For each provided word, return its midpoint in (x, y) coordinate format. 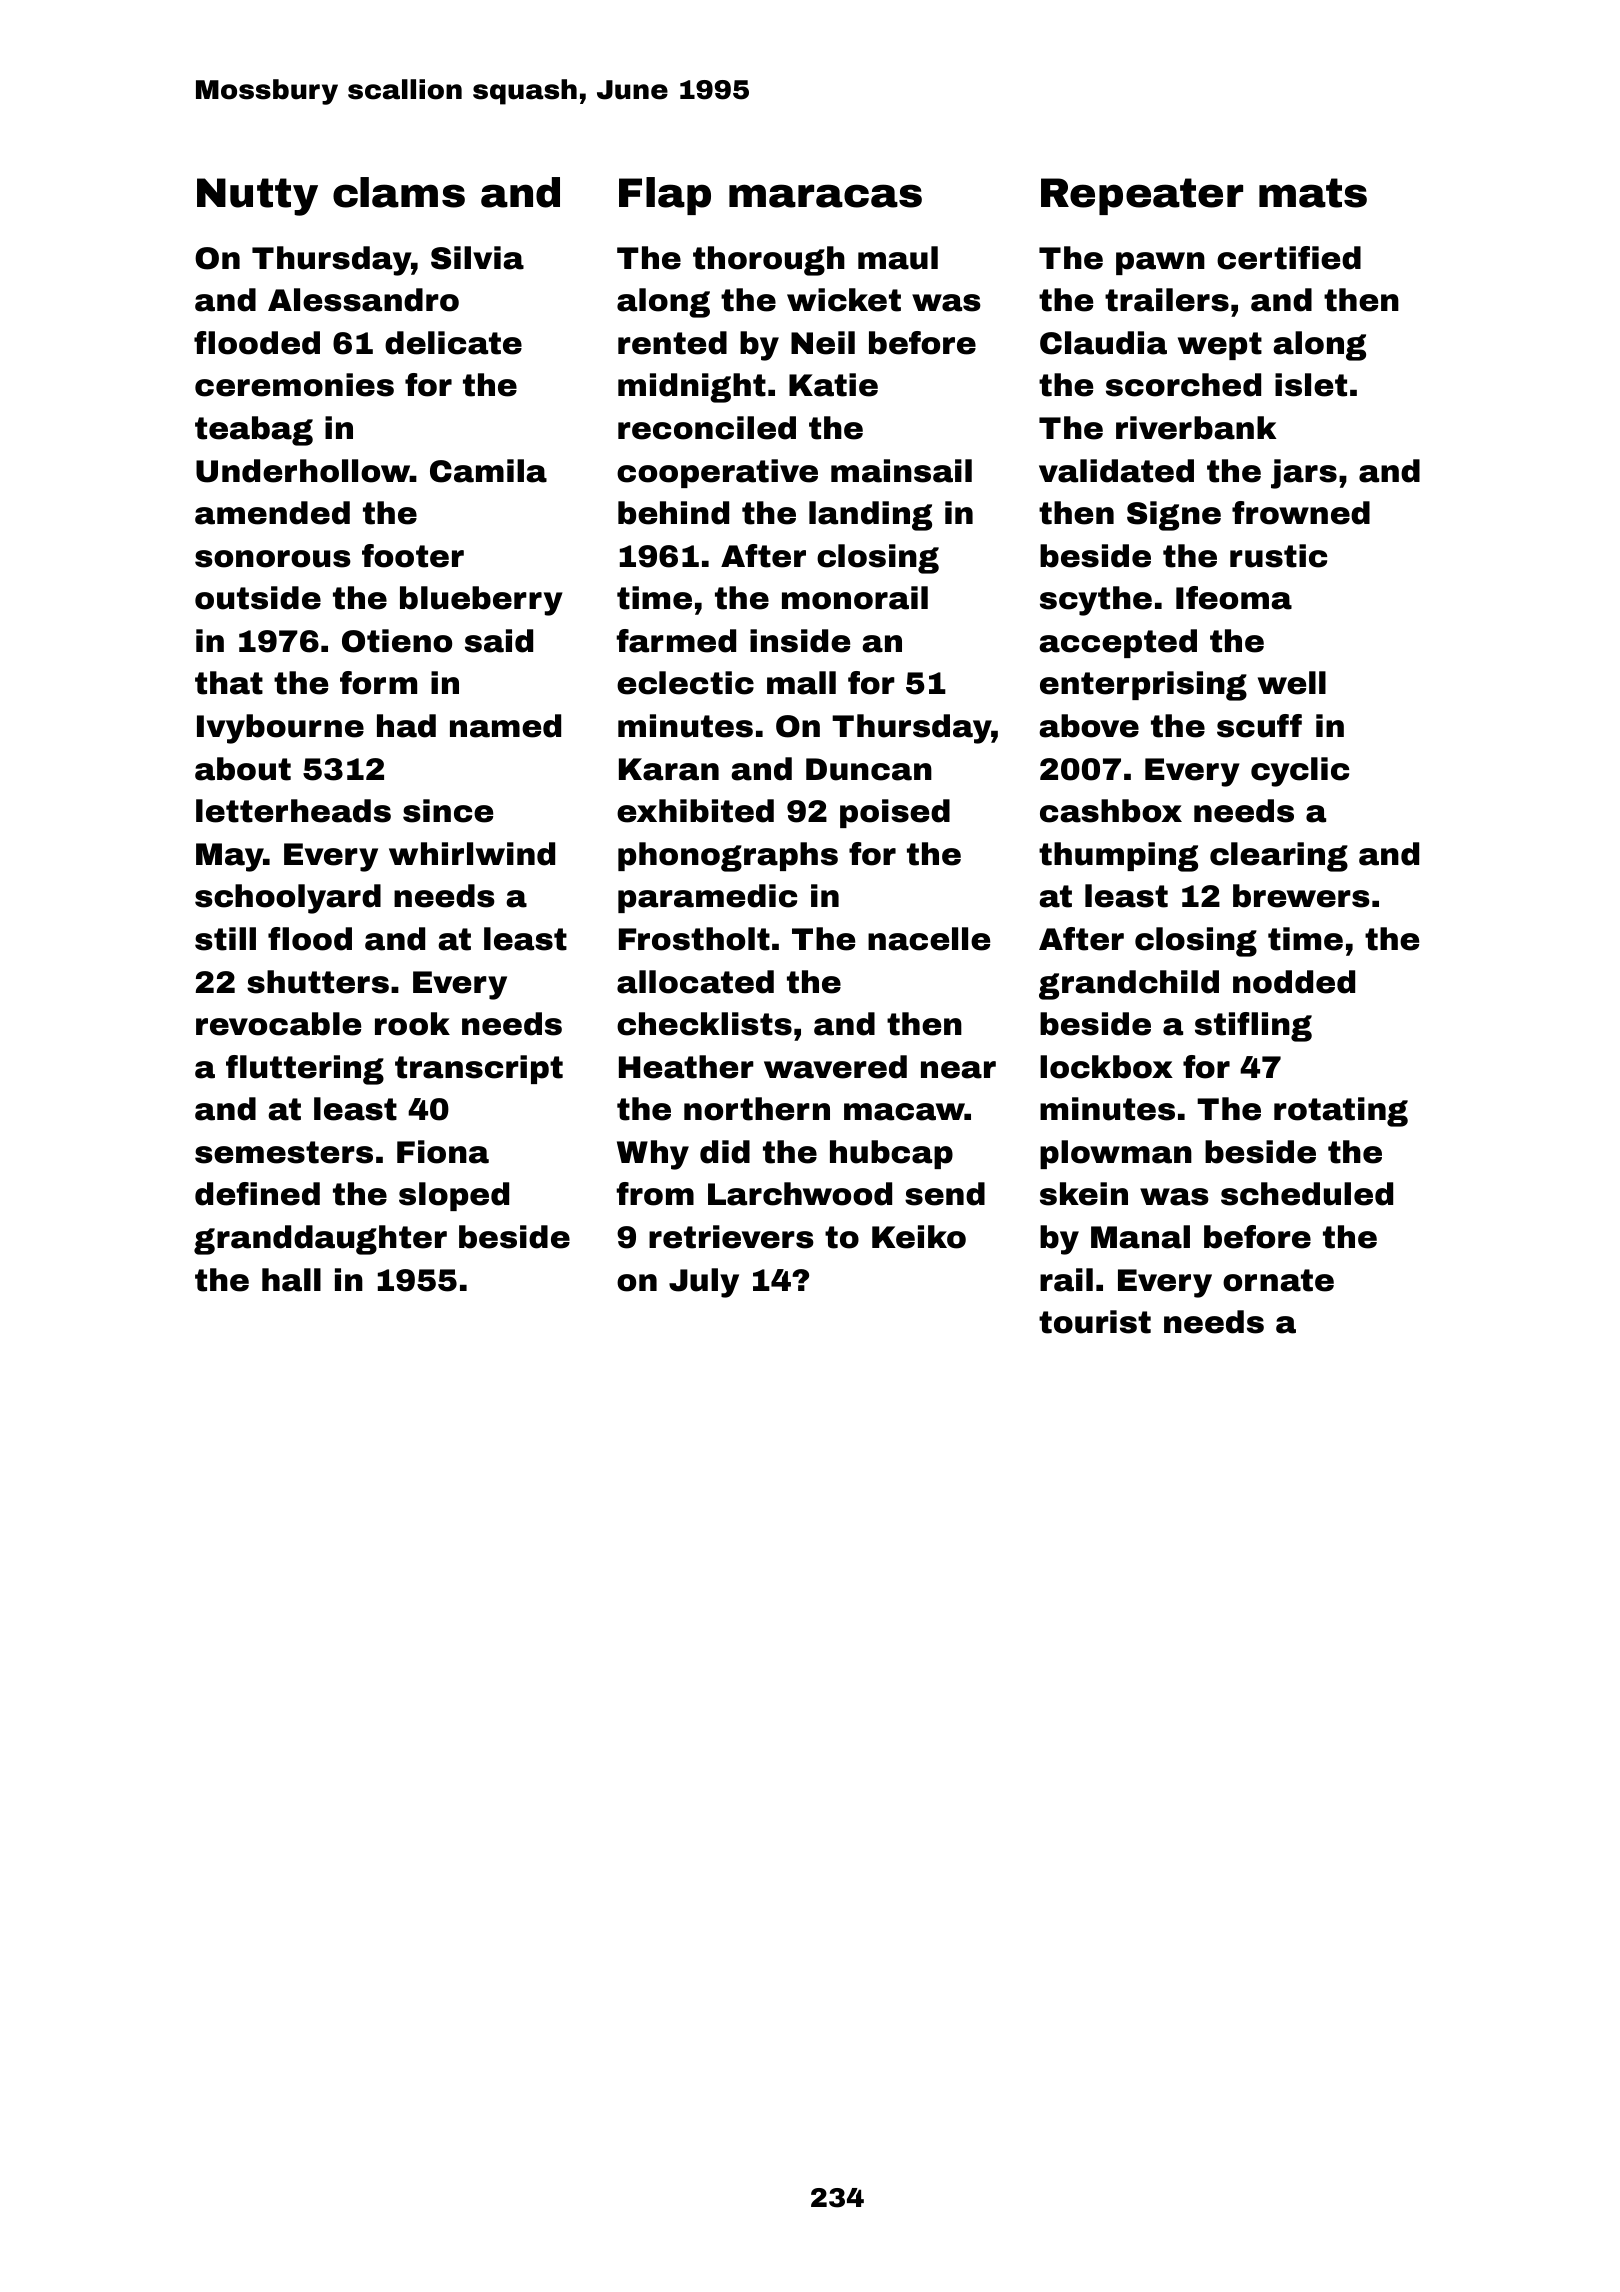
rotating (1341, 1112)
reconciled (707, 428)
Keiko (919, 1237)
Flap (665, 196)
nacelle (929, 939)
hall (291, 1280)
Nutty (257, 197)
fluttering (305, 1070)
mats (1313, 193)
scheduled (1307, 1194)
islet (1311, 385)
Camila (488, 471)
